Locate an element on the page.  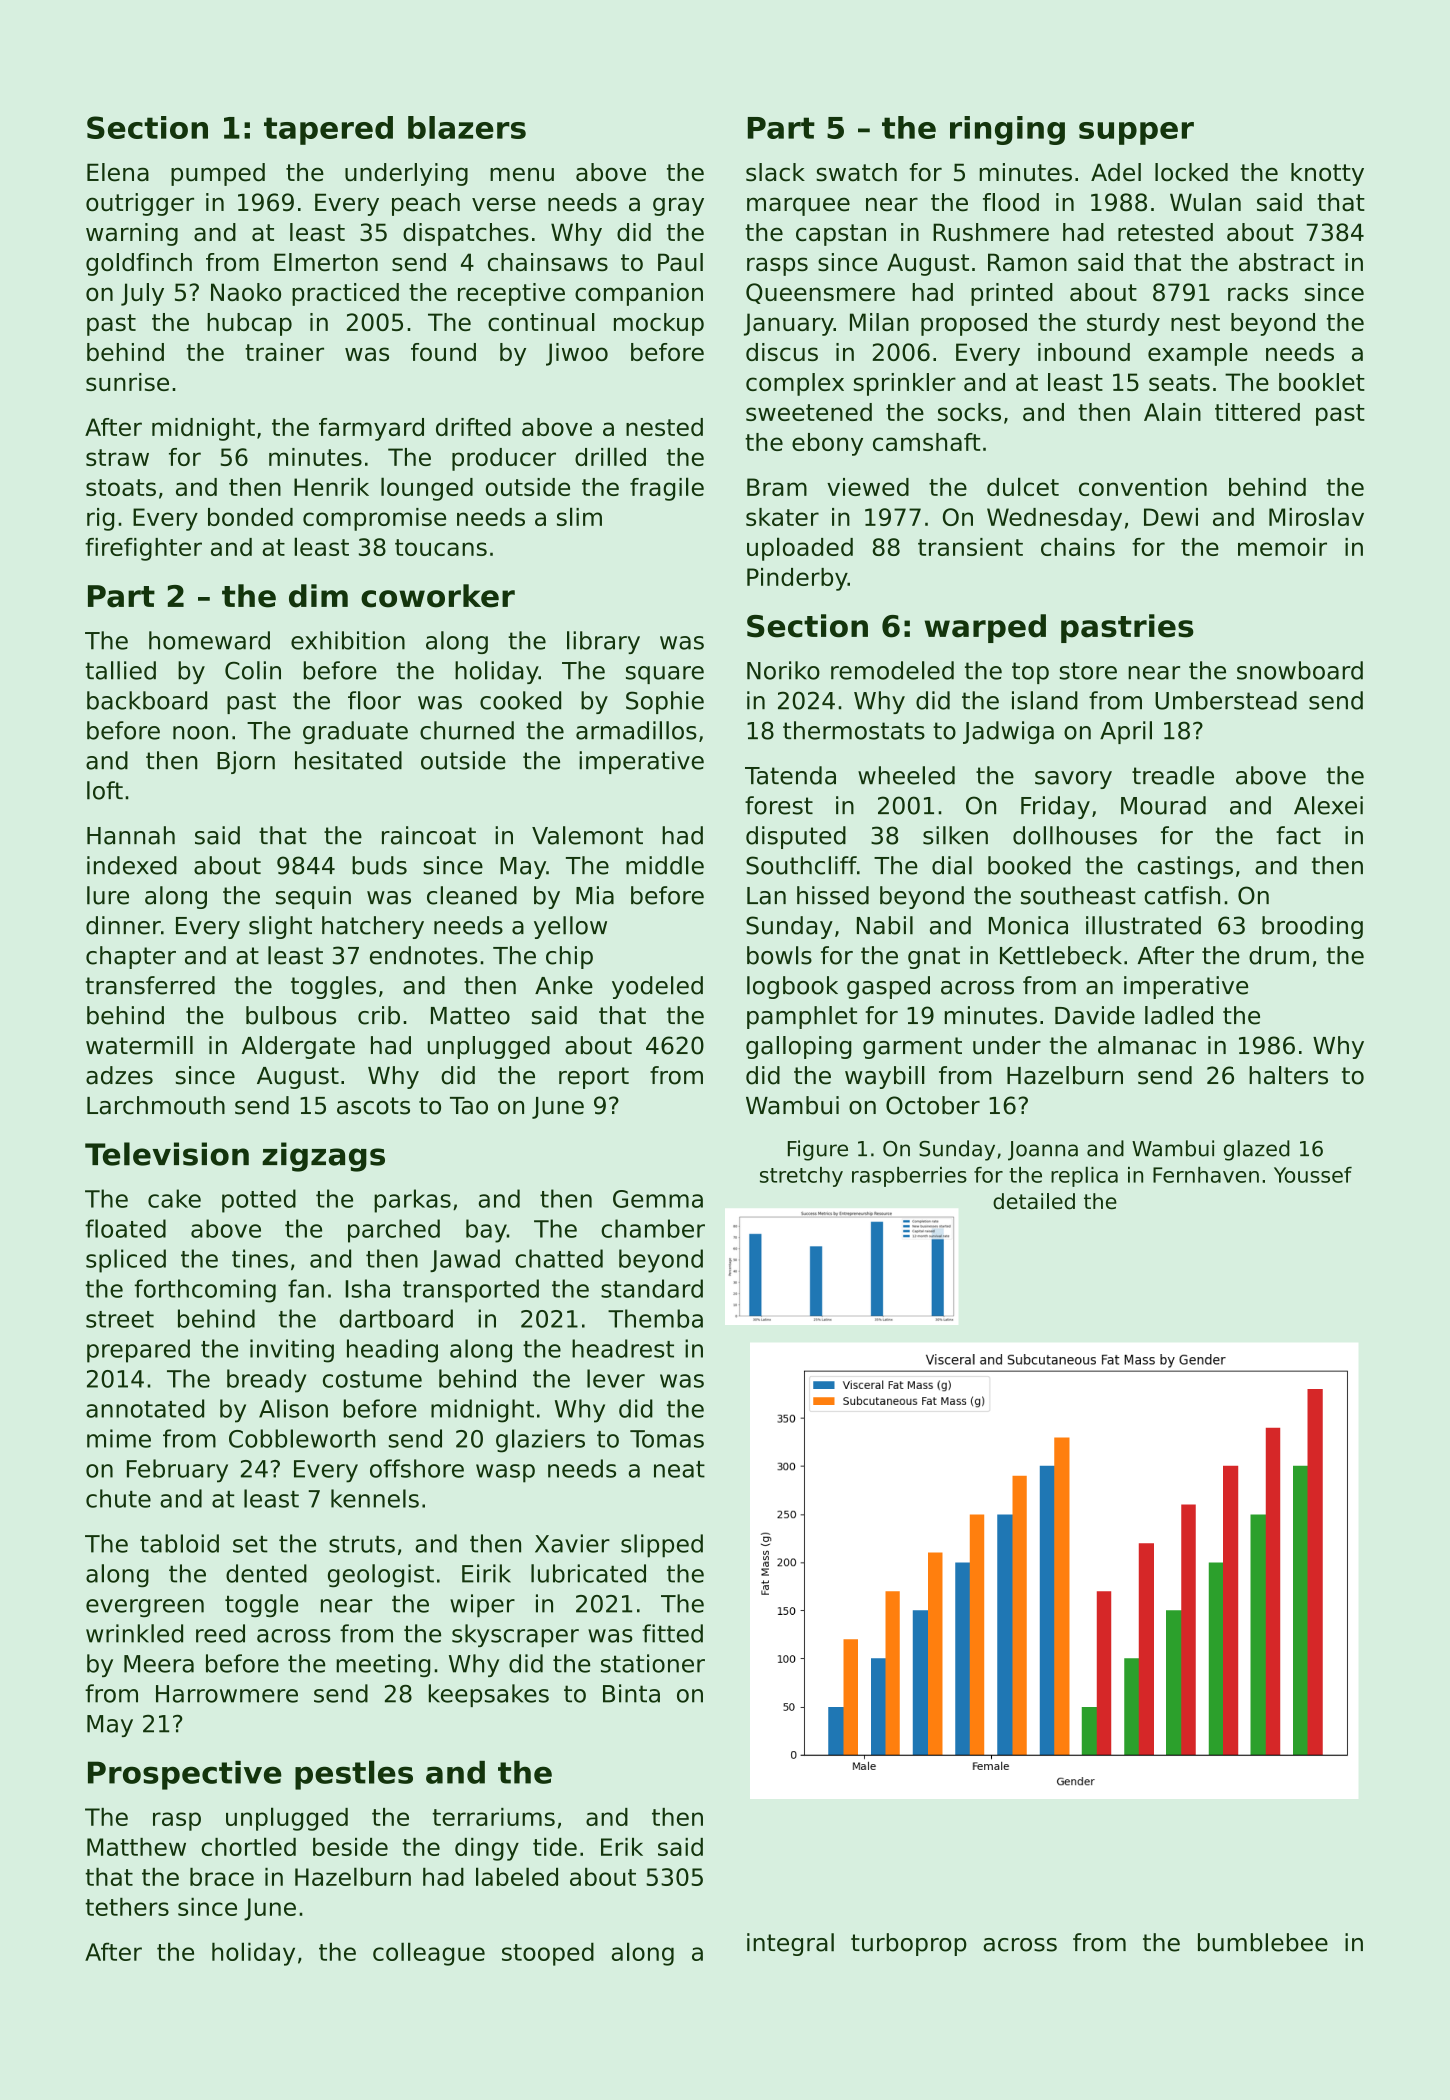
slack is located at coordinates (775, 172).
